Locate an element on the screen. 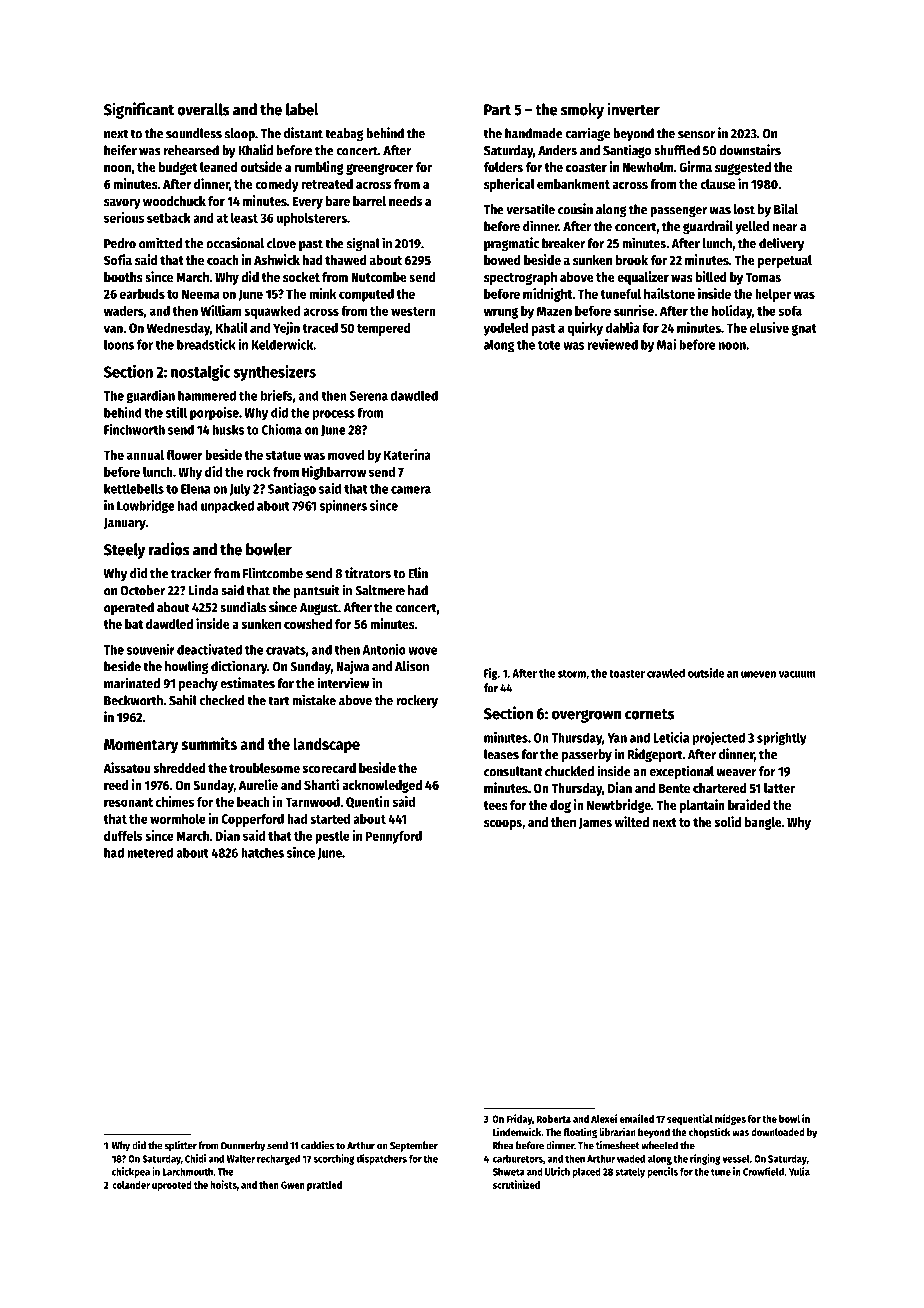  midges is located at coordinates (730, 1119).
